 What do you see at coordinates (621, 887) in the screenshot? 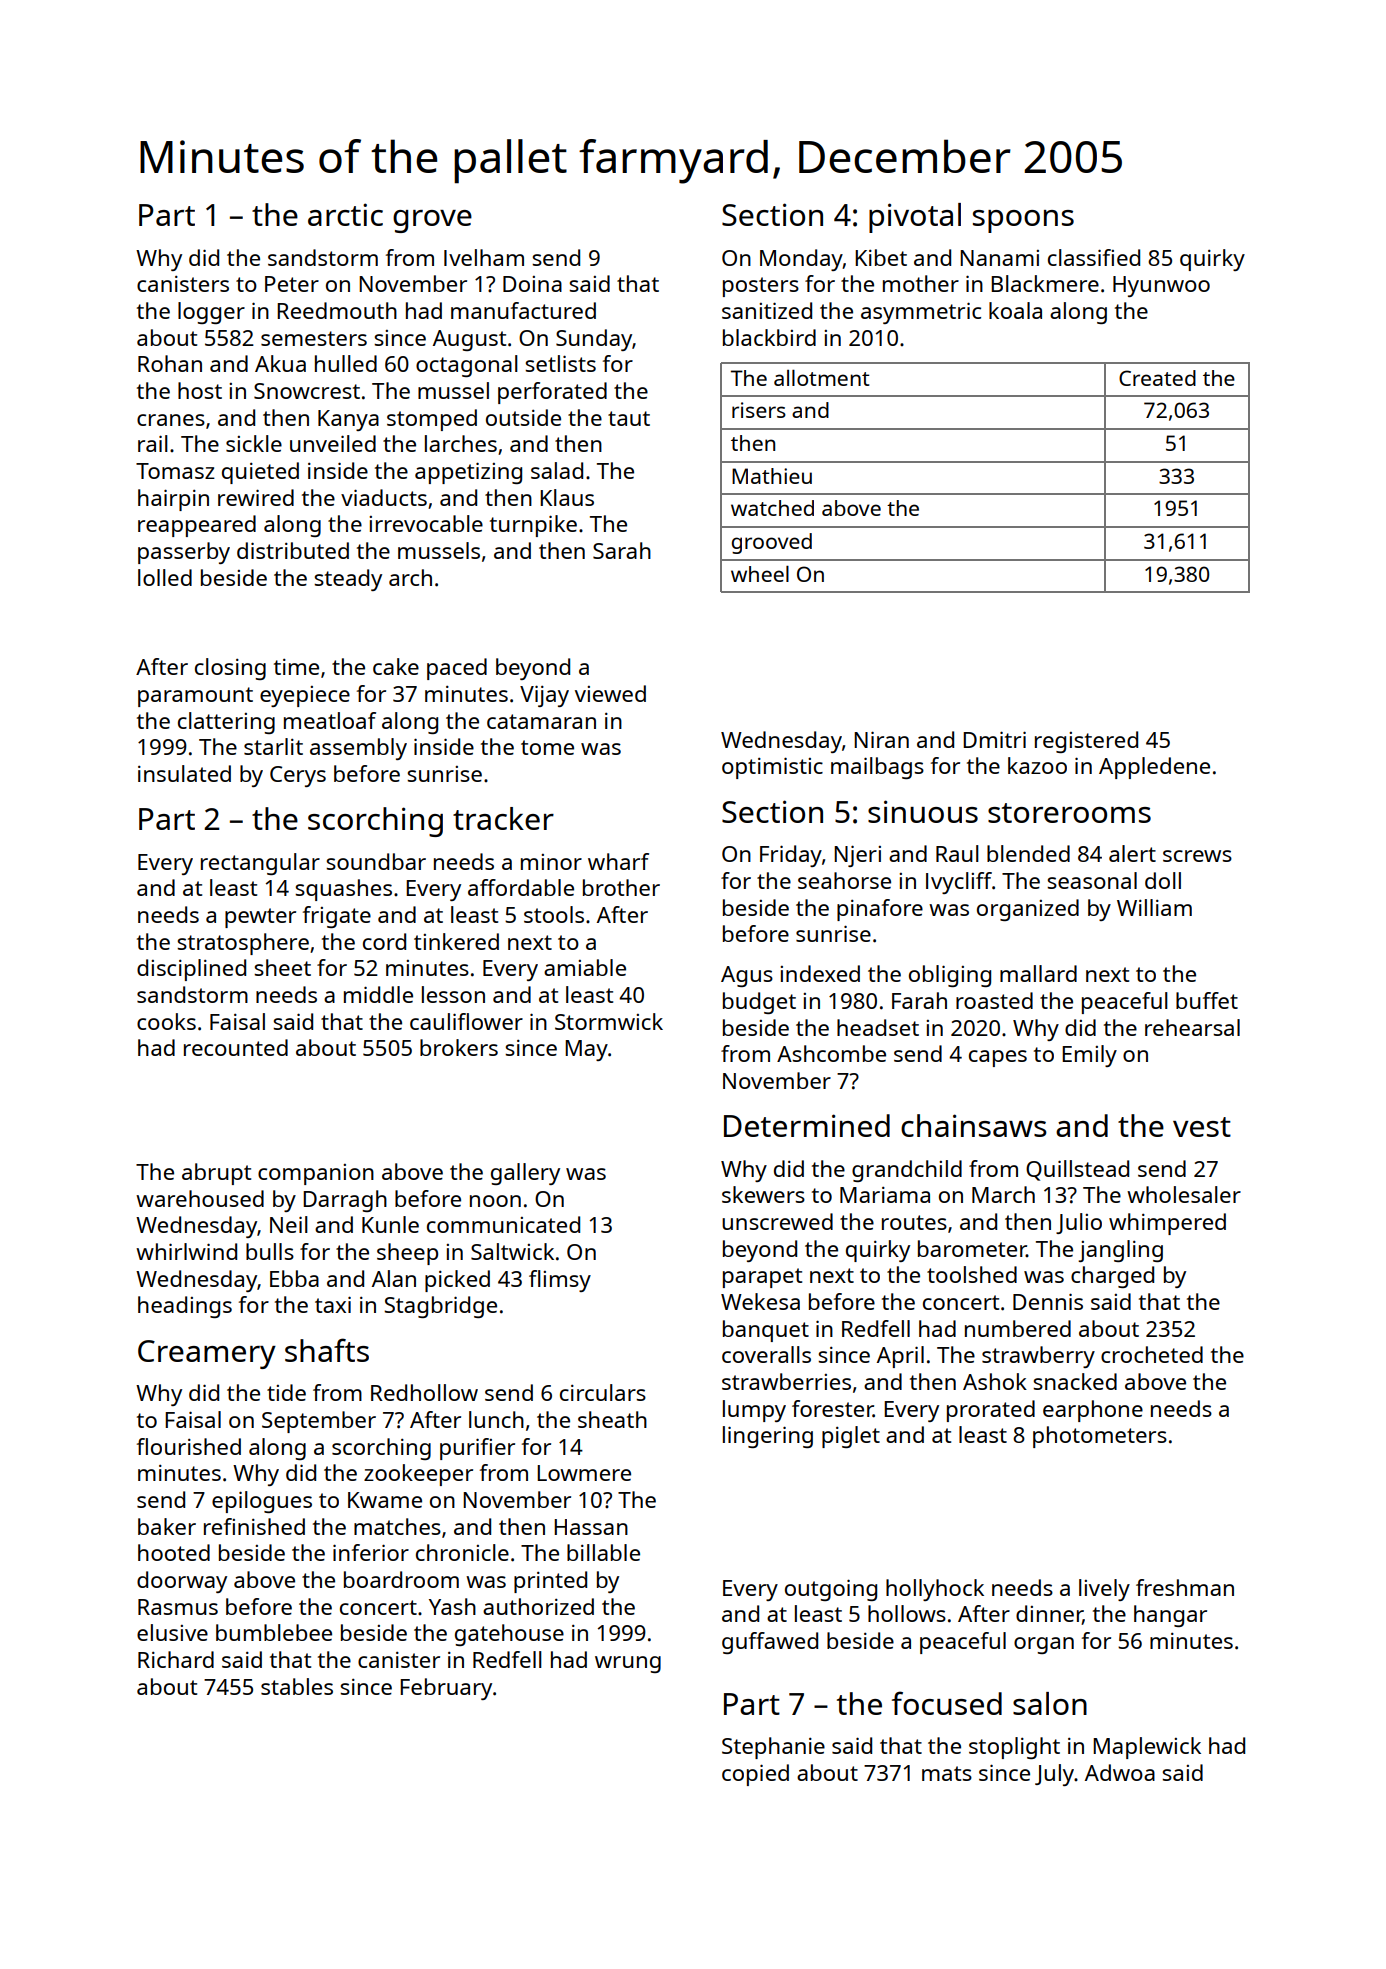
I see `brother` at bounding box center [621, 887].
